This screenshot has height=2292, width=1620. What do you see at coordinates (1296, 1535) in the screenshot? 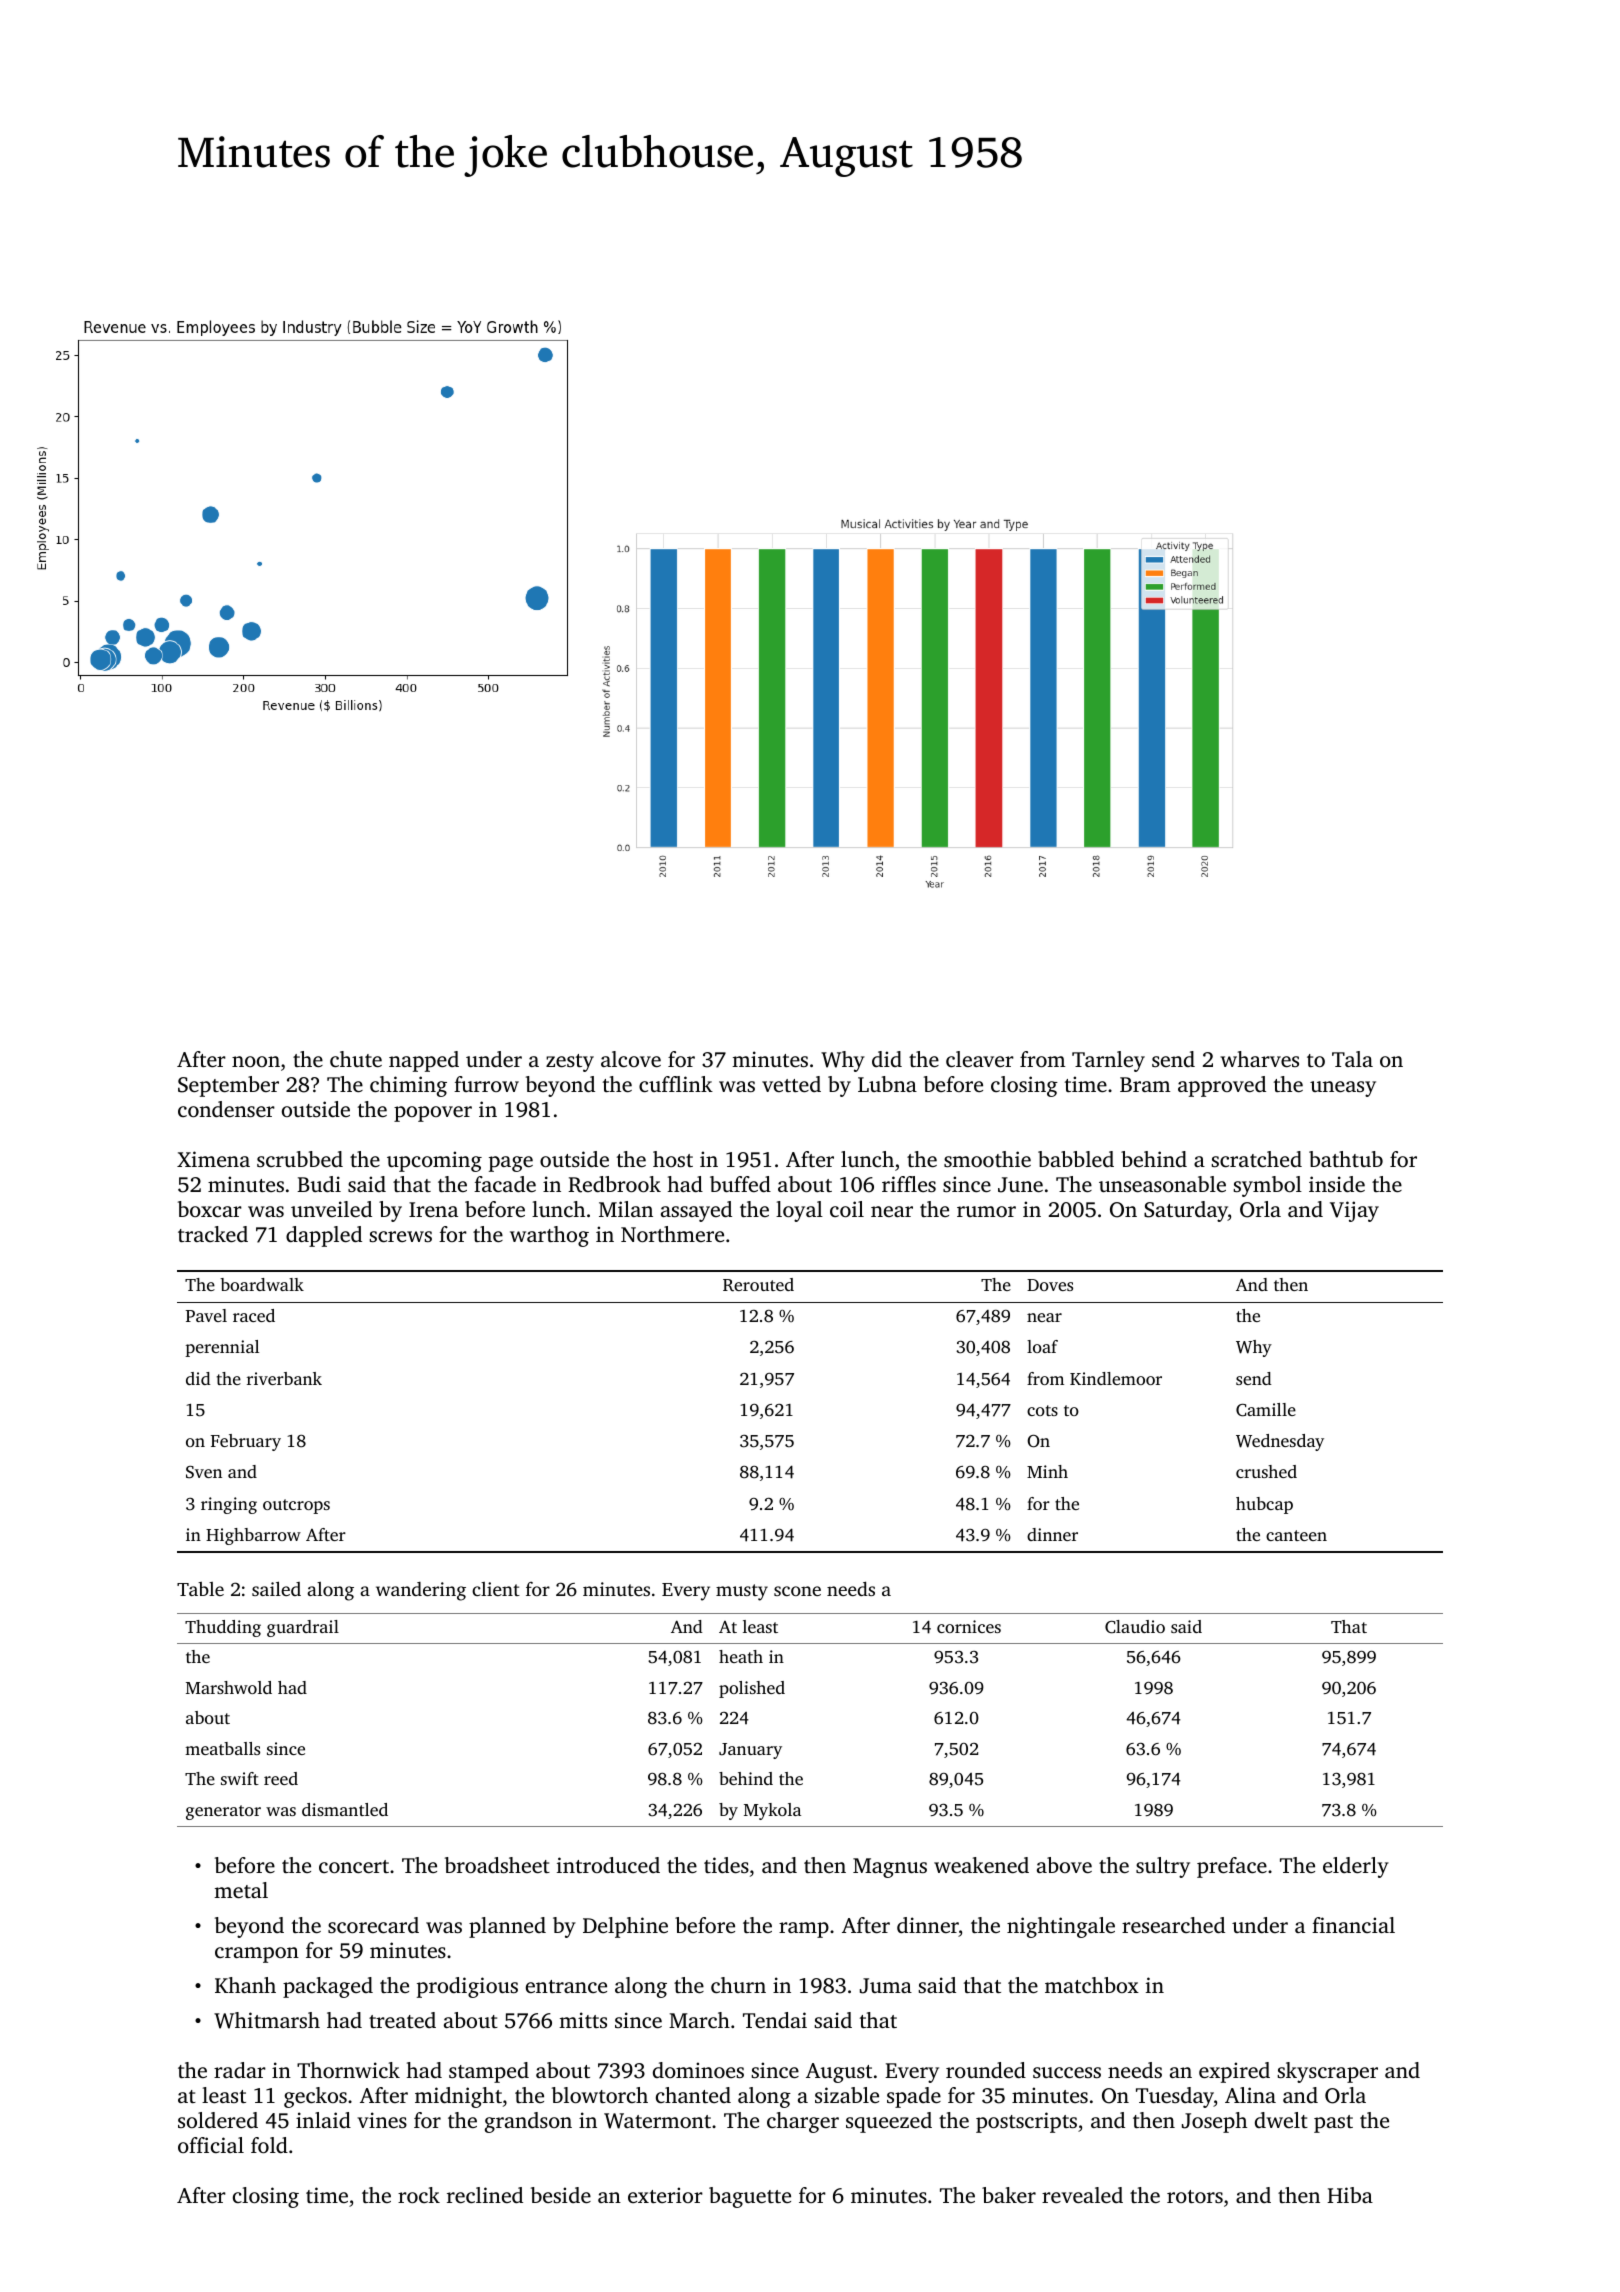
I see `canteen` at bounding box center [1296, 1535].
